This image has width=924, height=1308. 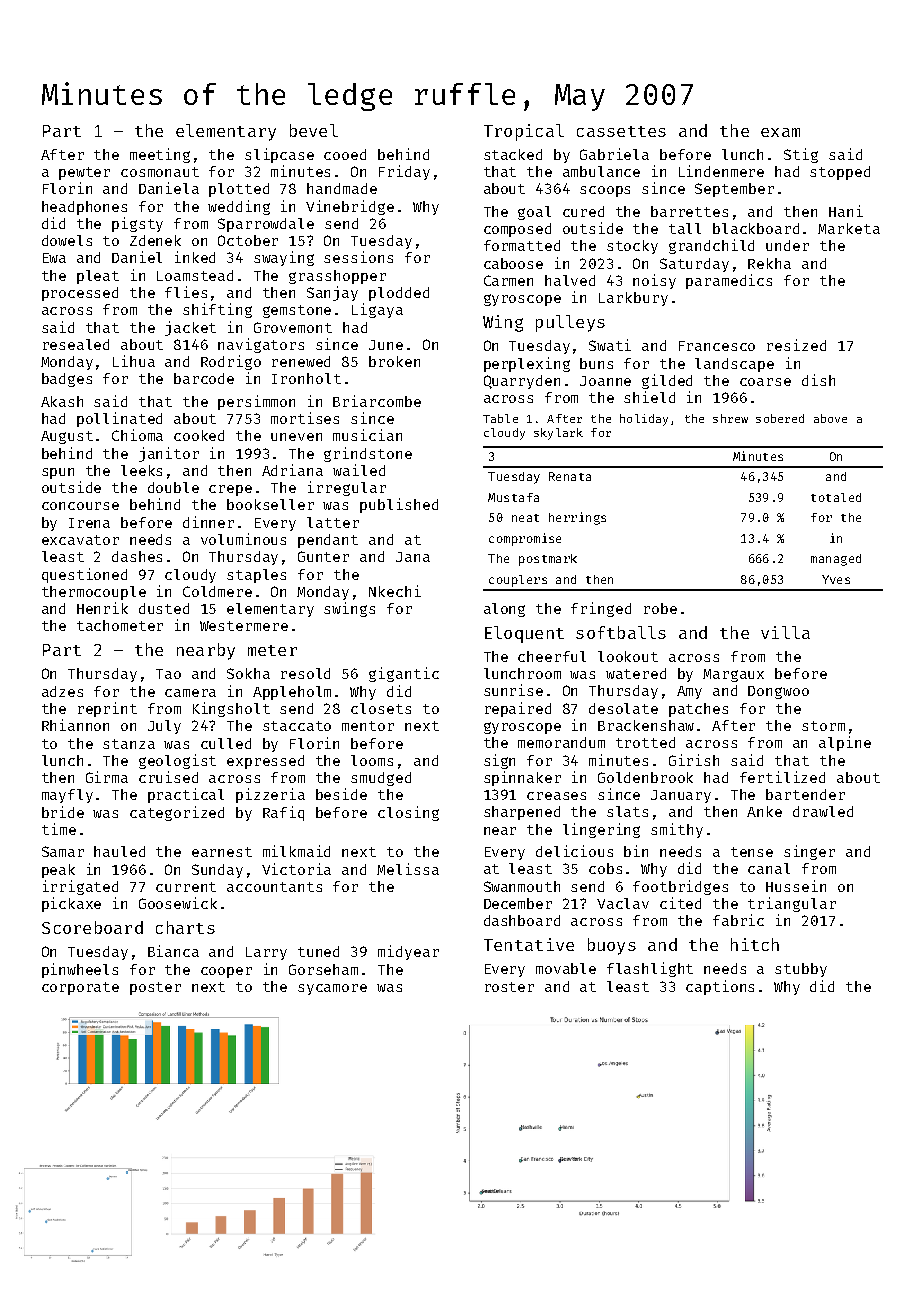 What do you see at coordinates (63, 812) in the image?
I see `bride` at bounding box center [63, 812].
